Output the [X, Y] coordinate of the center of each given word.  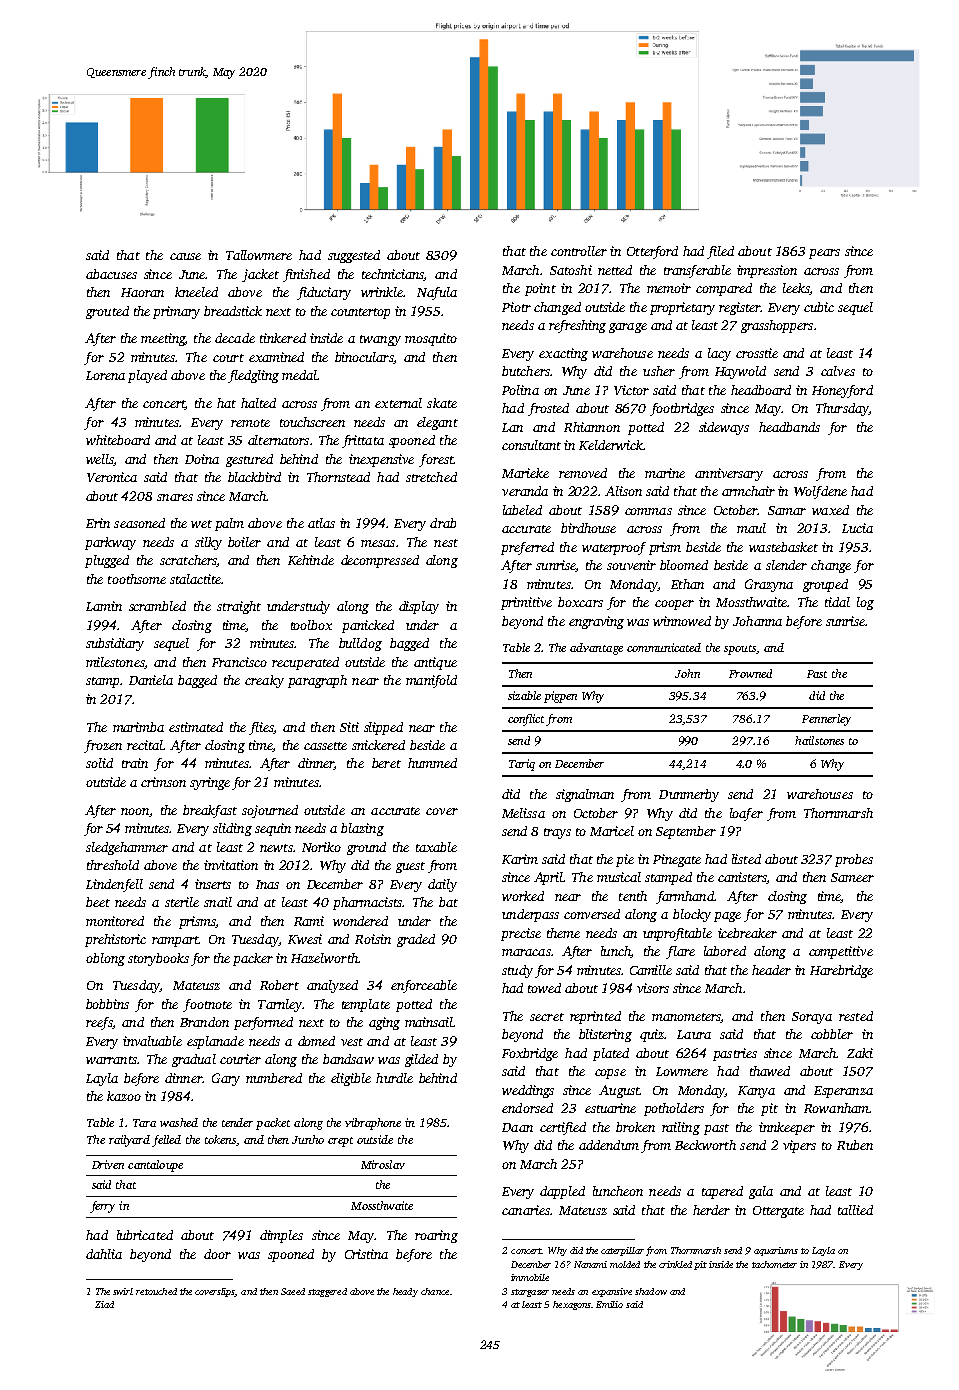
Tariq [522, 765]
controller [579, 251]
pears [824, 254]
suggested [354, 256]
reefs [99, 1023]
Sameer [852, 877]
